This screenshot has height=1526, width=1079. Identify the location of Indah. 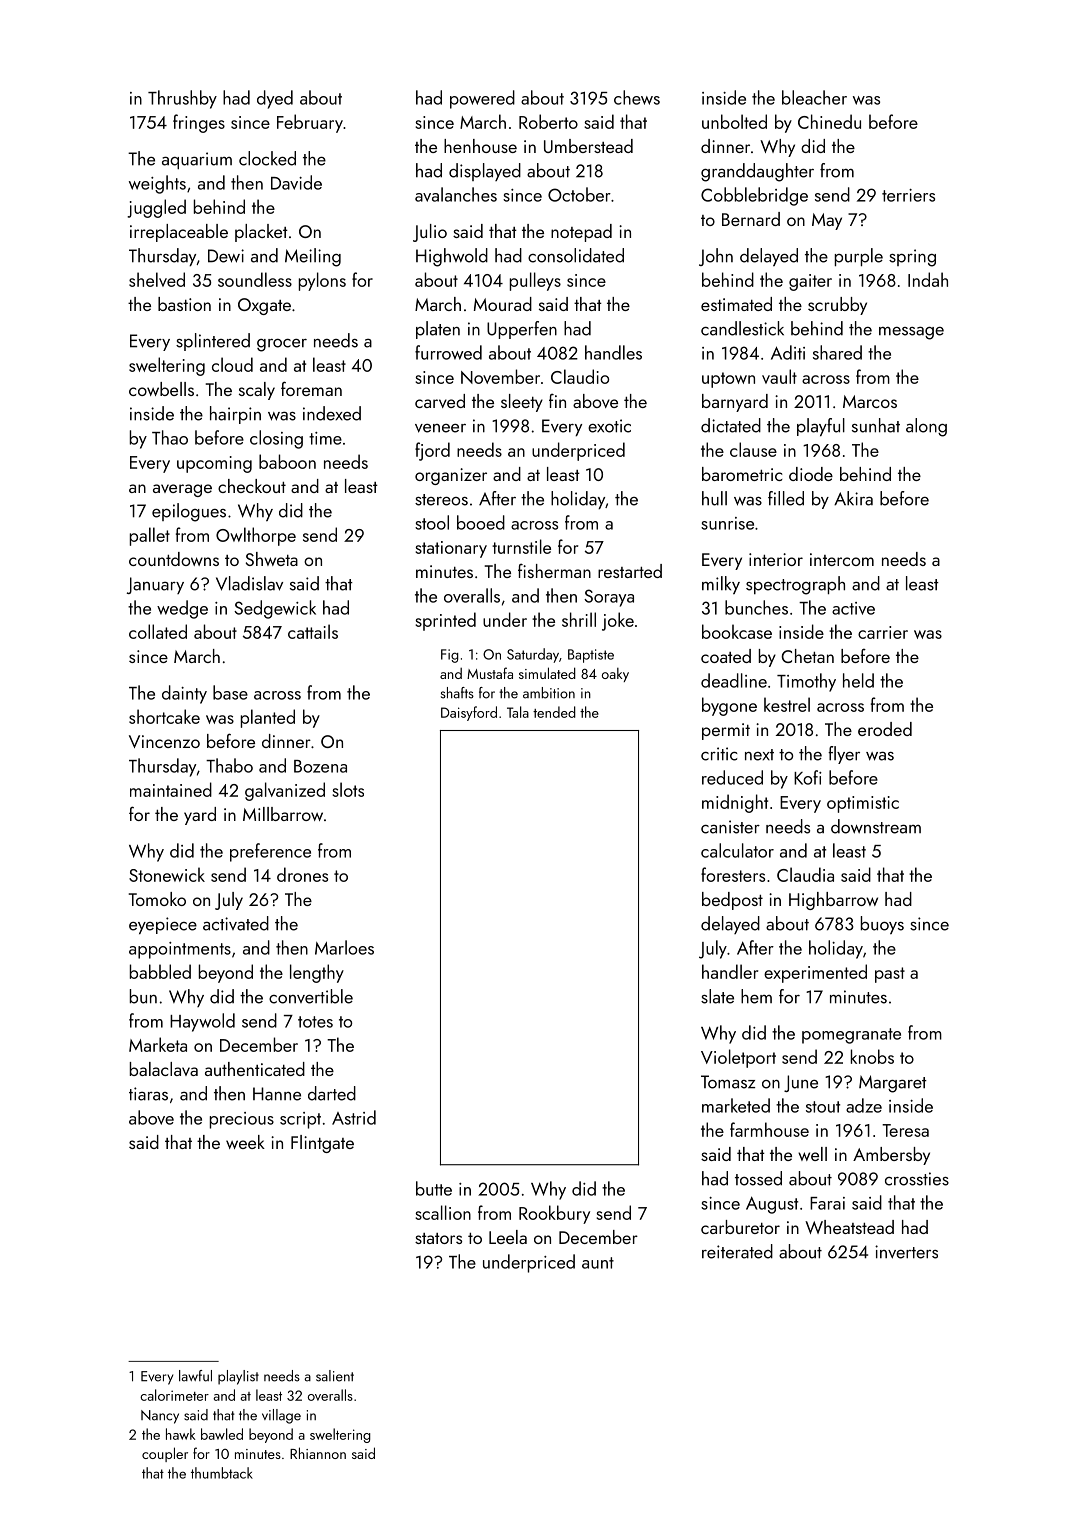
(928, 279).
